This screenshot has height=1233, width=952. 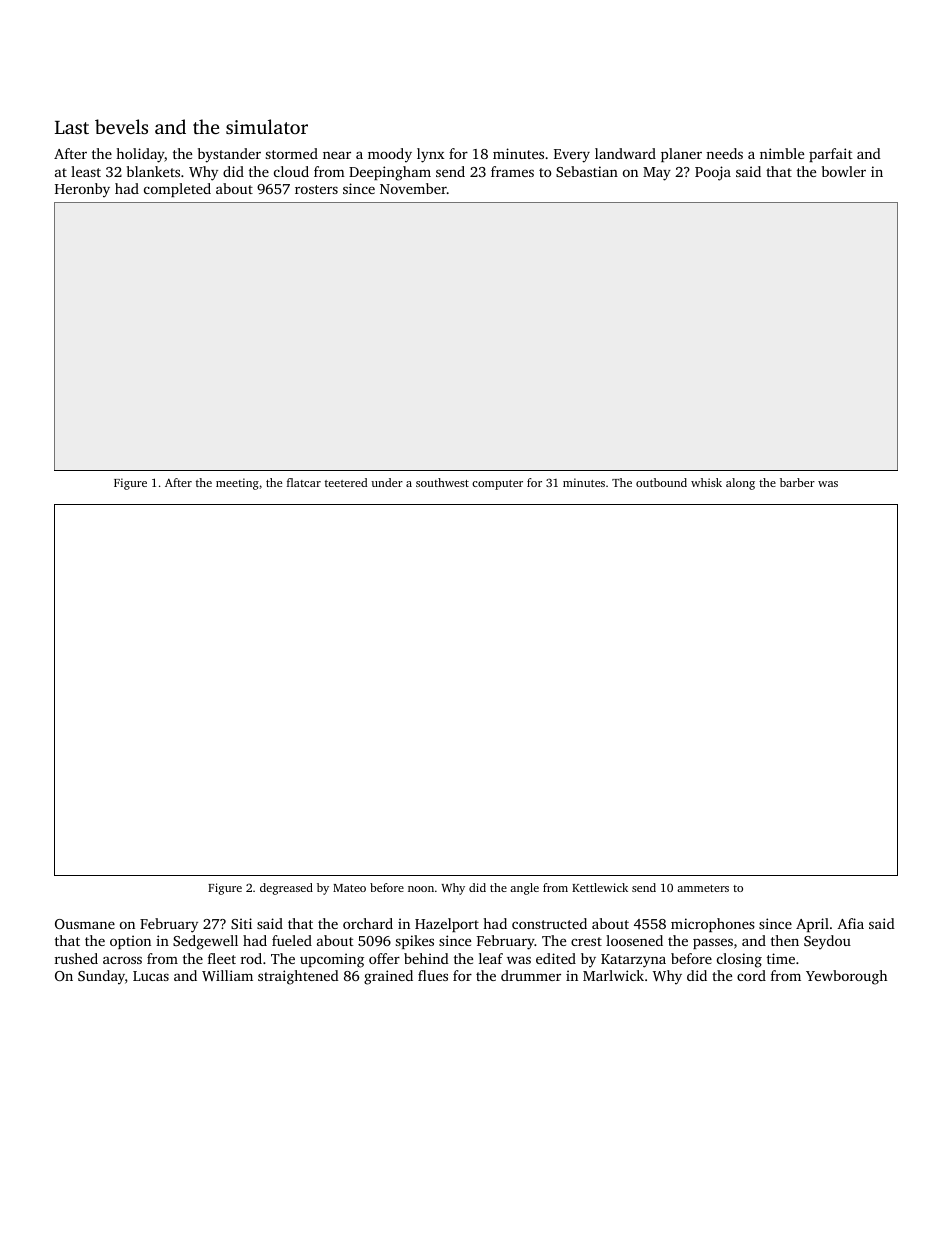 What do you see at coordinates (85, 924) in the screenshot?
I see `Ousmane` at bounding box center [85, 924].
